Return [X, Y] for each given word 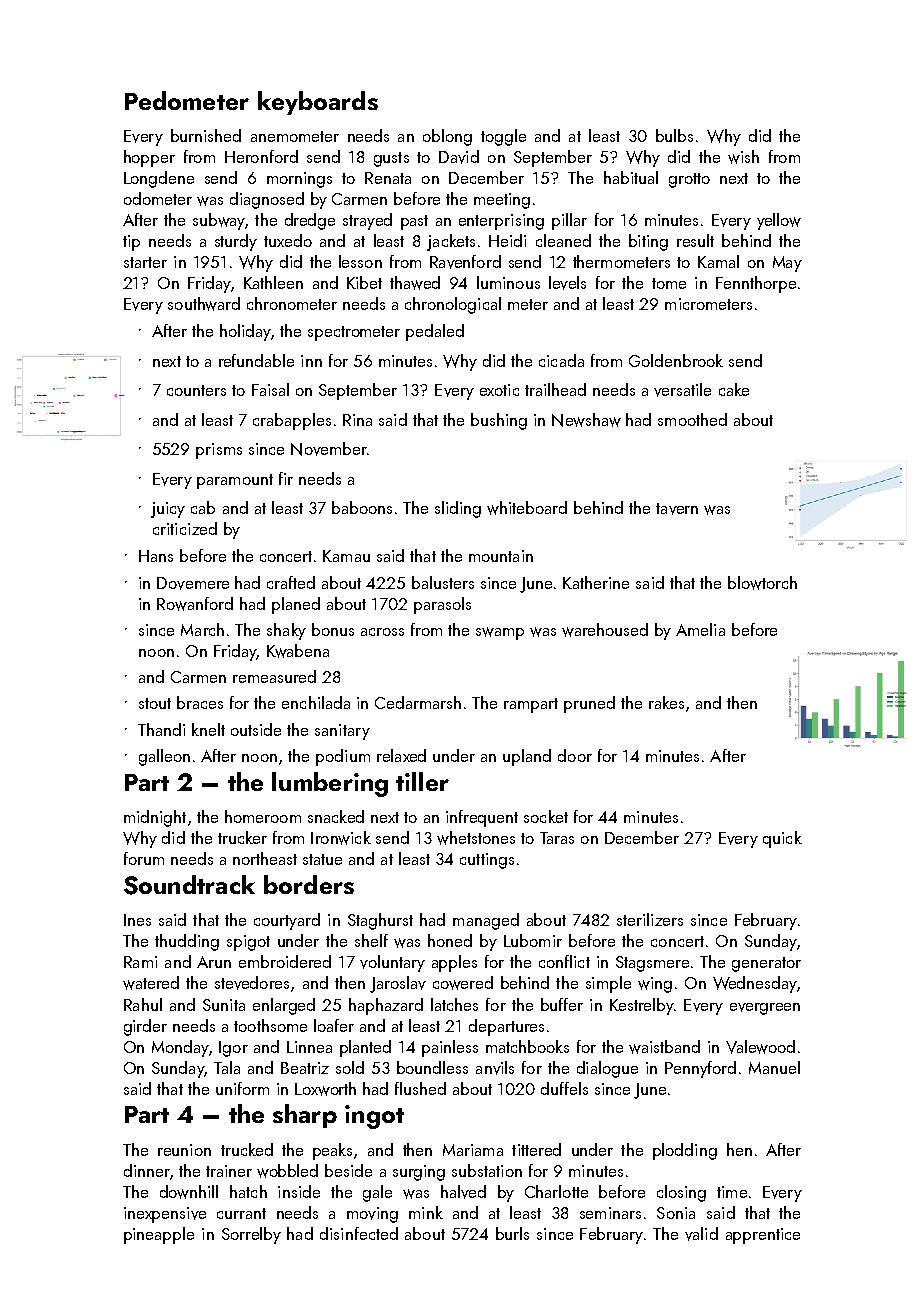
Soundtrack [189, 885]
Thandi [161, 729]
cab [203, 507]
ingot [374, 1117]
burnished [206, 135]
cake [734, 389]
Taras [557, 838]
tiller [422, 781]
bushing [499, 421]
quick [782, 839]
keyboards [318, 103]
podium [343, 757]
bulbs [674, 135]
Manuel [774, 1067]
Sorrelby [251, 1235]
